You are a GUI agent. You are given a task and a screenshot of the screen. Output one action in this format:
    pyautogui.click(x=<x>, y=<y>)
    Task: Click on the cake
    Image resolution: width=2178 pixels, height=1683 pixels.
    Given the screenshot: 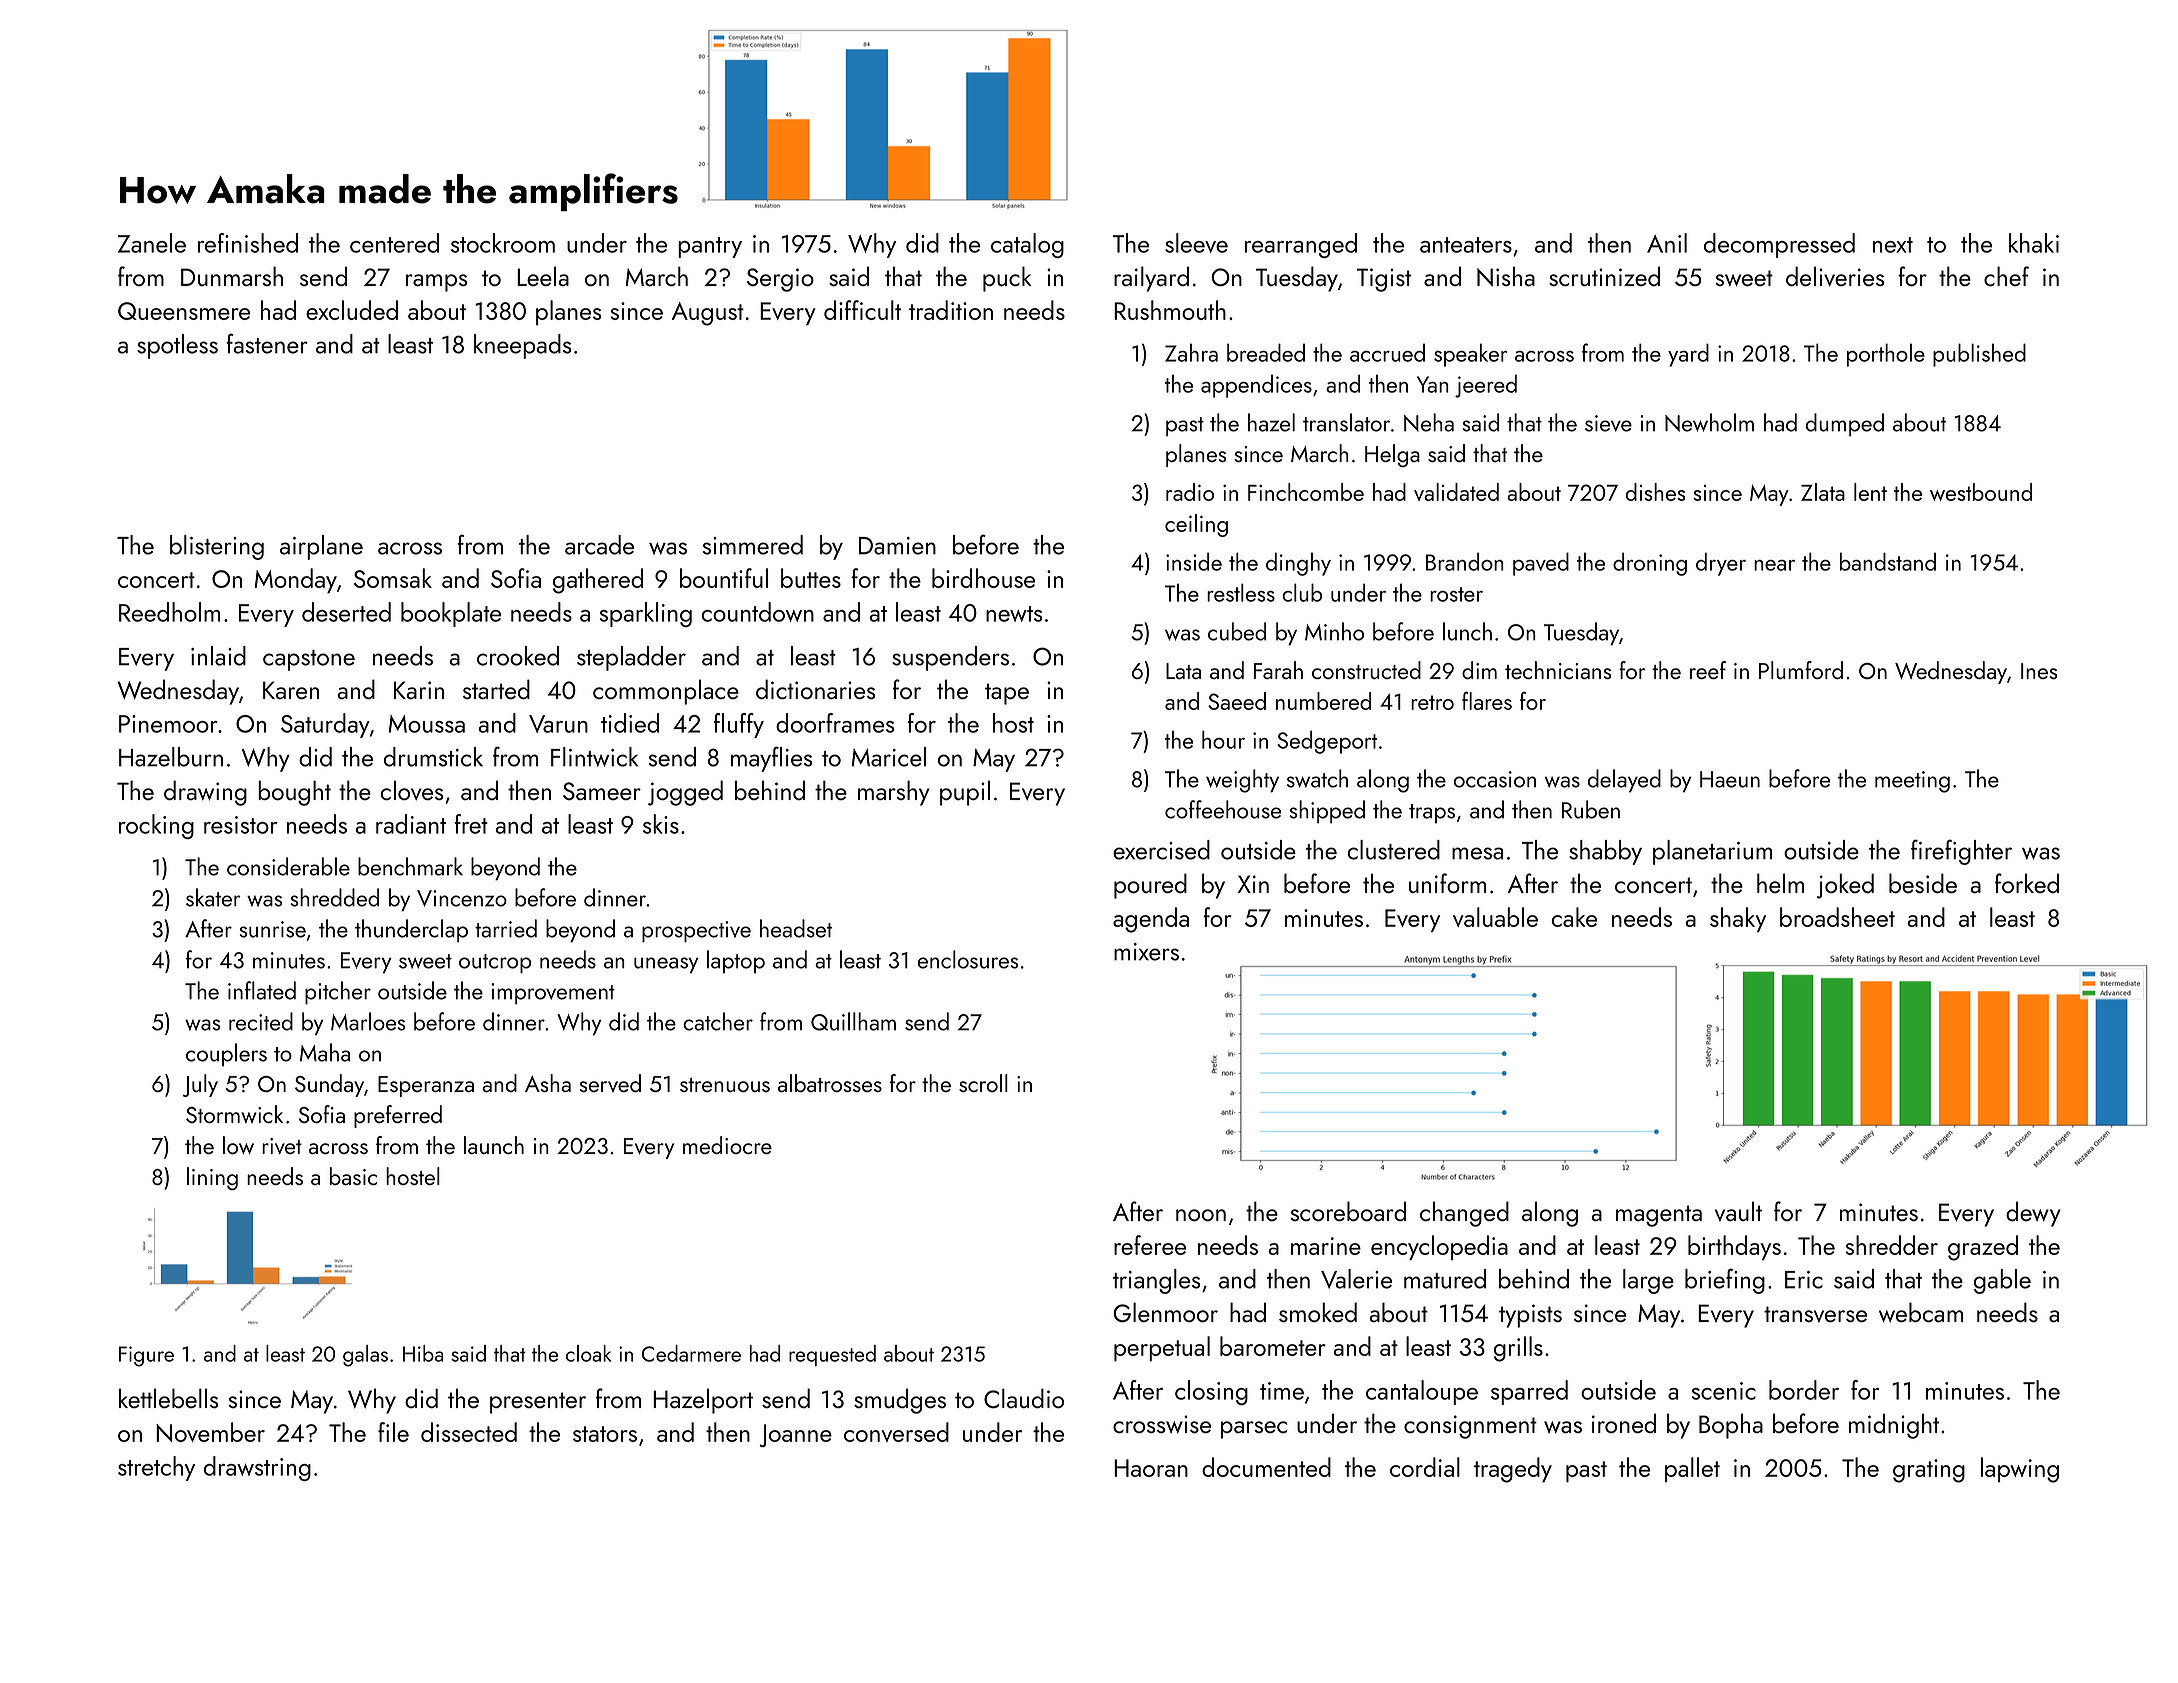 What is the action you would take?
    pyautogui.click(x=1574, y=917)
